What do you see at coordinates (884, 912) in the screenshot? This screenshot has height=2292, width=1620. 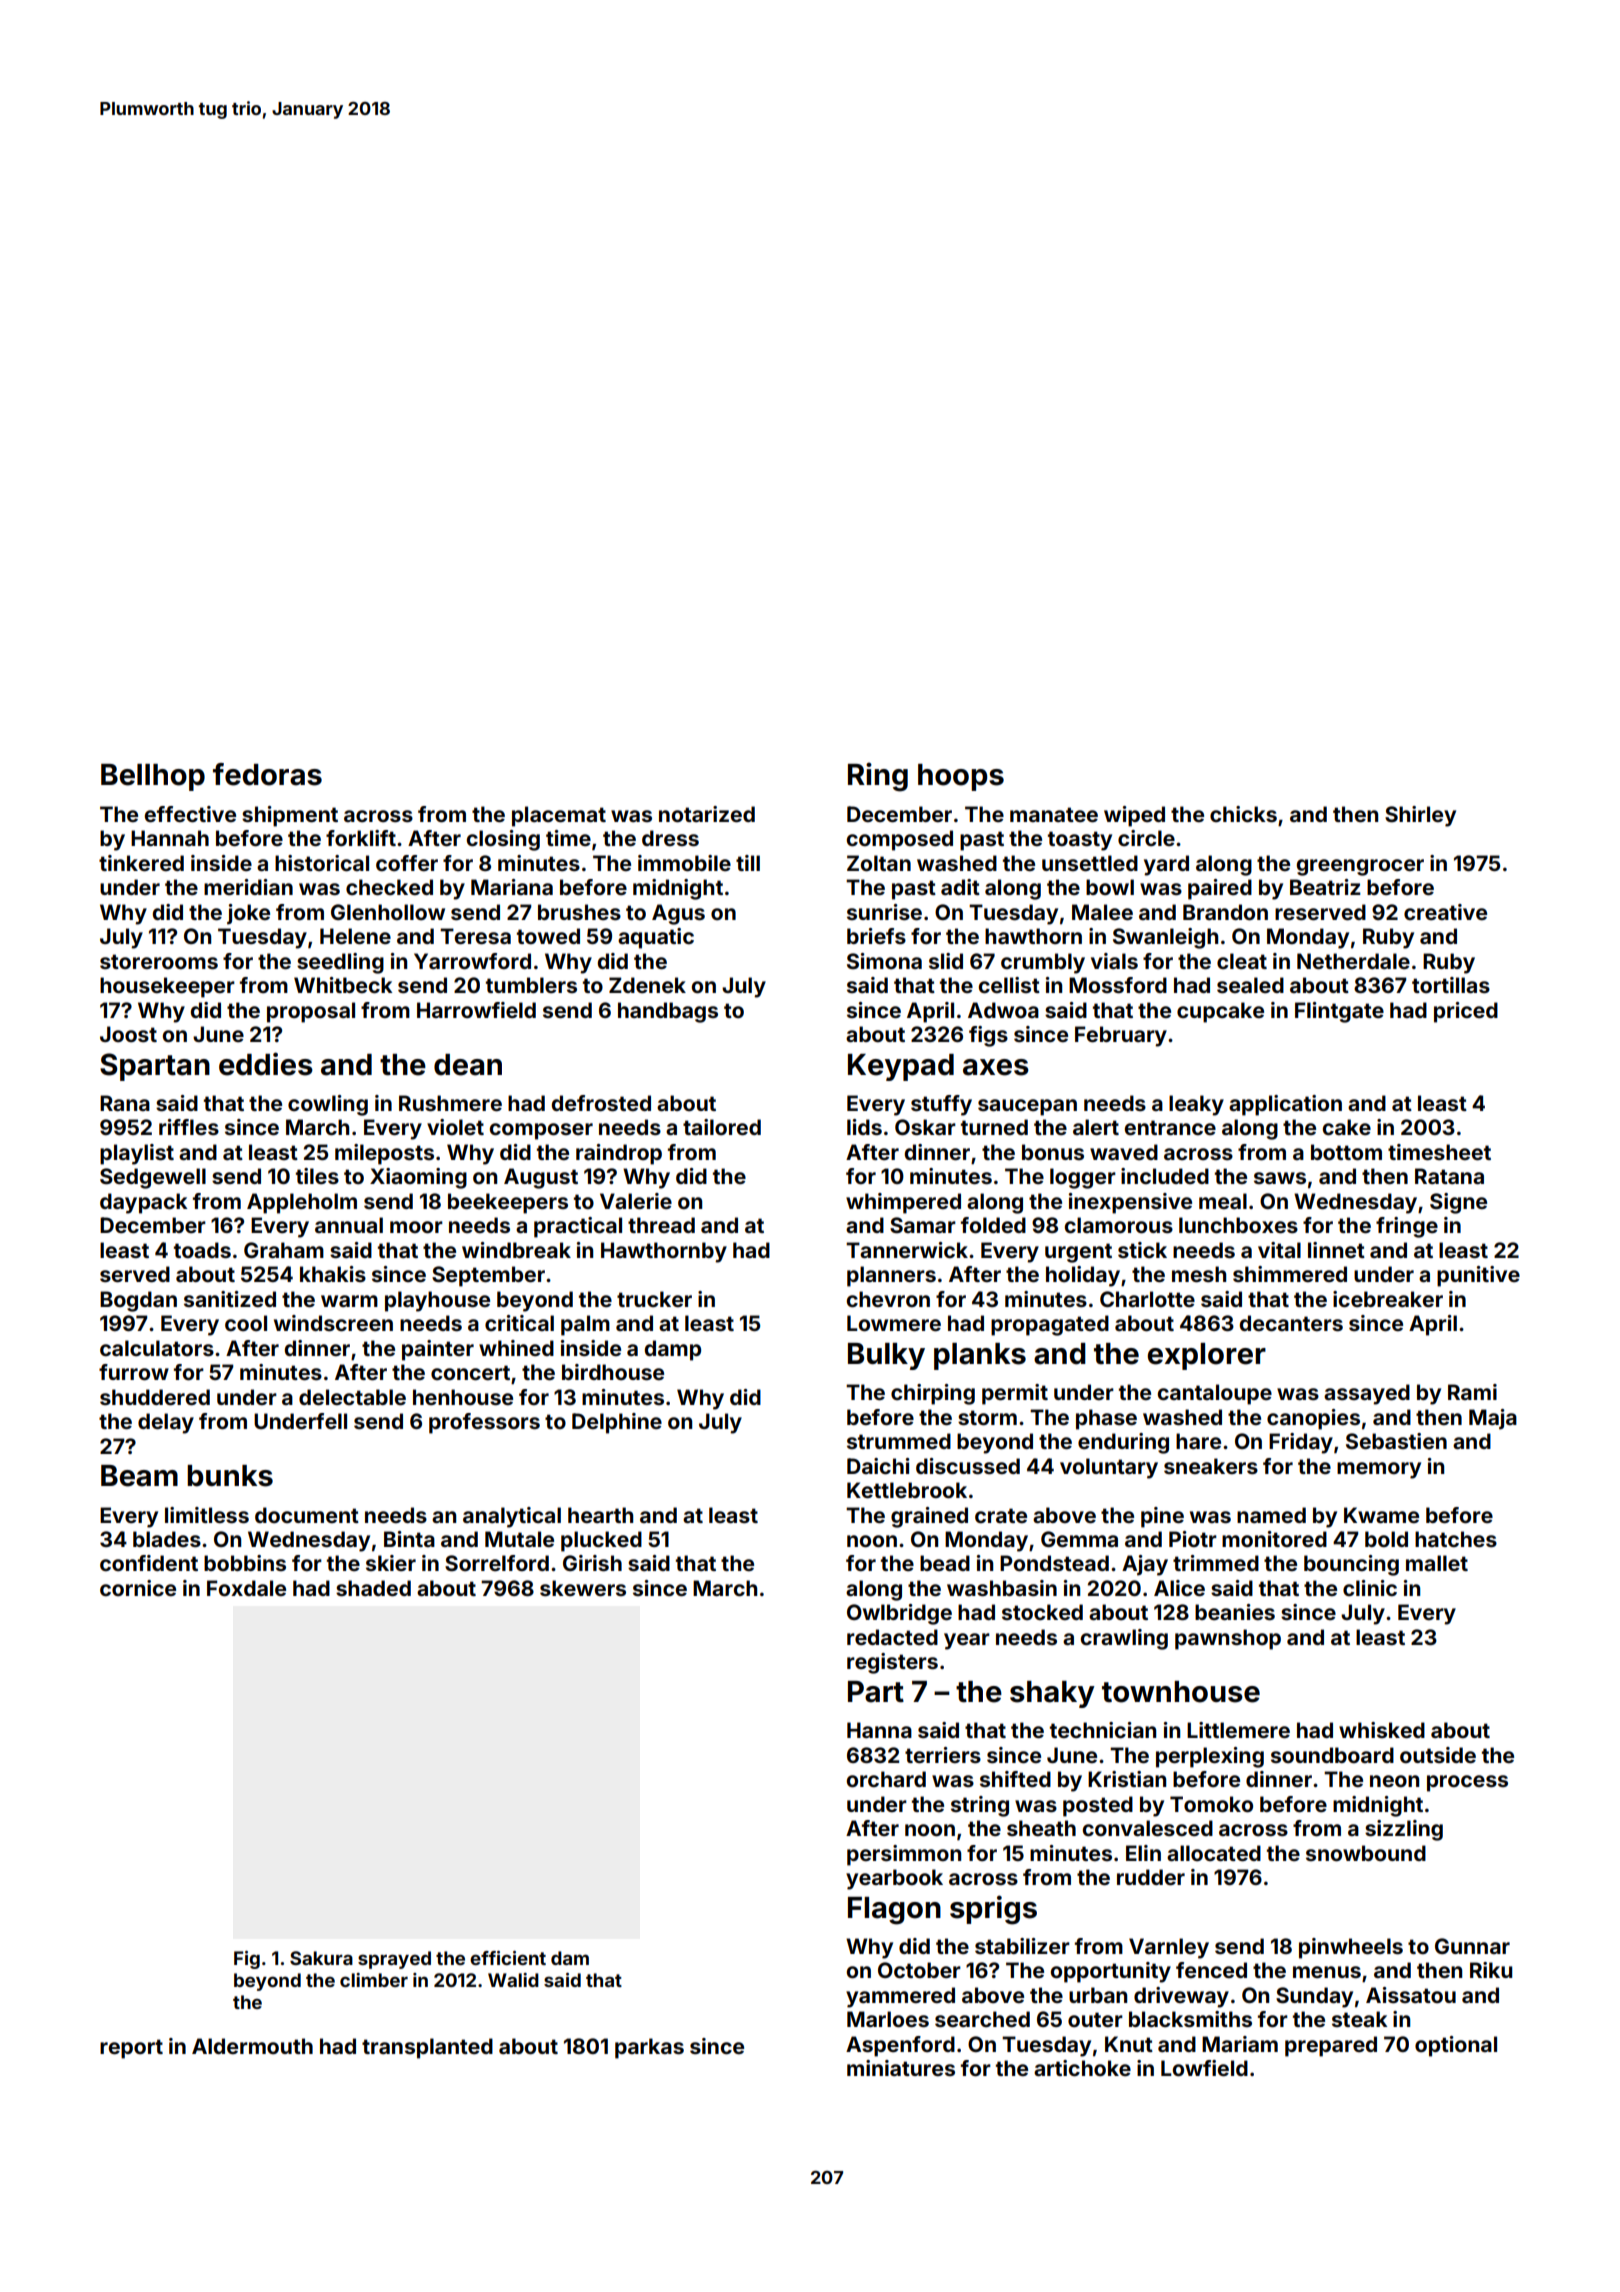 I see `sunrise` at bounding box center [884, 912].
